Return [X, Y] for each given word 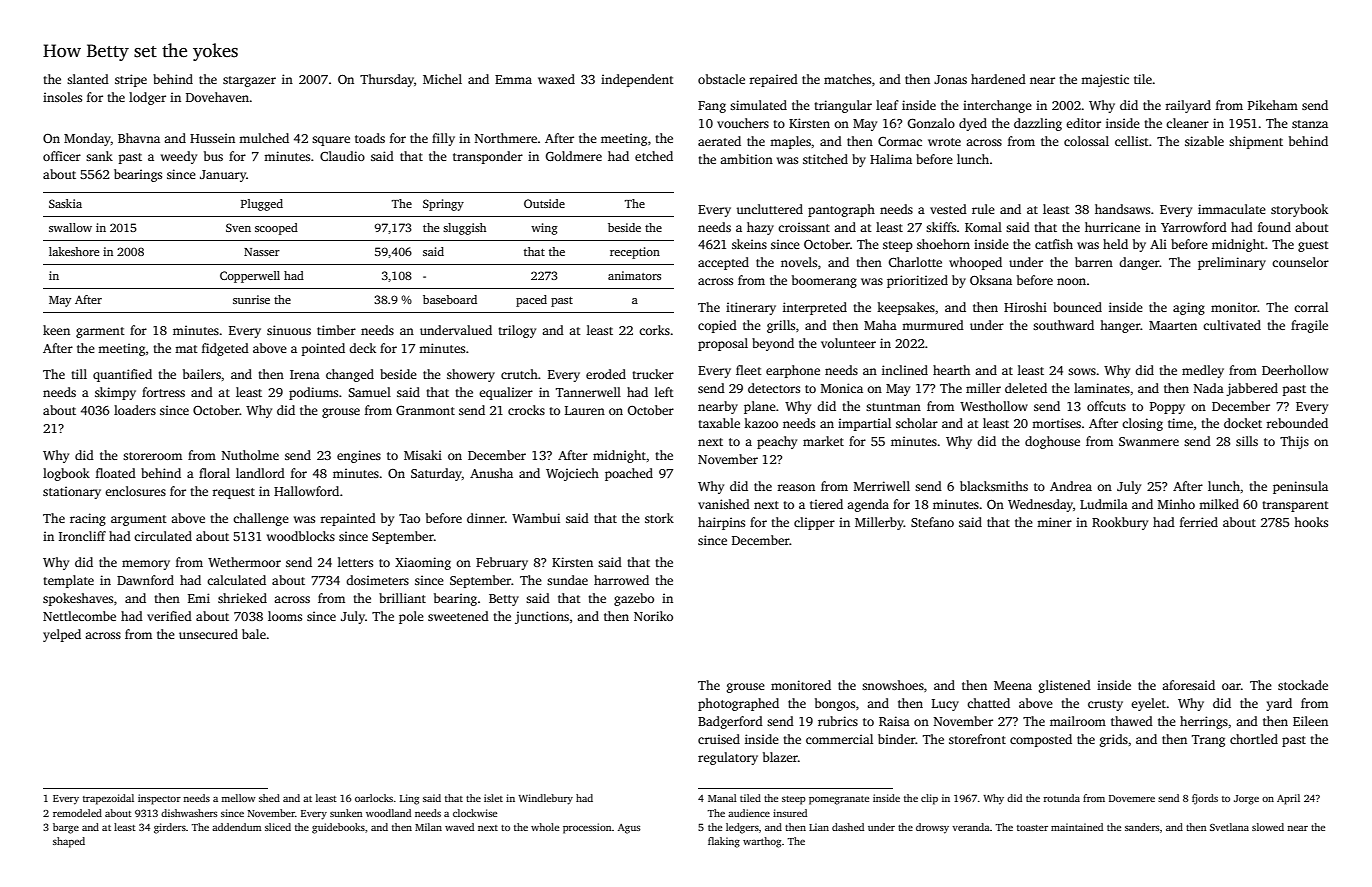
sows [1082, 371]
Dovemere [1132, 798]
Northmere [506, 138]
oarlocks [374, 798]
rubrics [838, 721]
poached [629, 474]
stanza [1310, 124]
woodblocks [301, 536]
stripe [131, 80]
